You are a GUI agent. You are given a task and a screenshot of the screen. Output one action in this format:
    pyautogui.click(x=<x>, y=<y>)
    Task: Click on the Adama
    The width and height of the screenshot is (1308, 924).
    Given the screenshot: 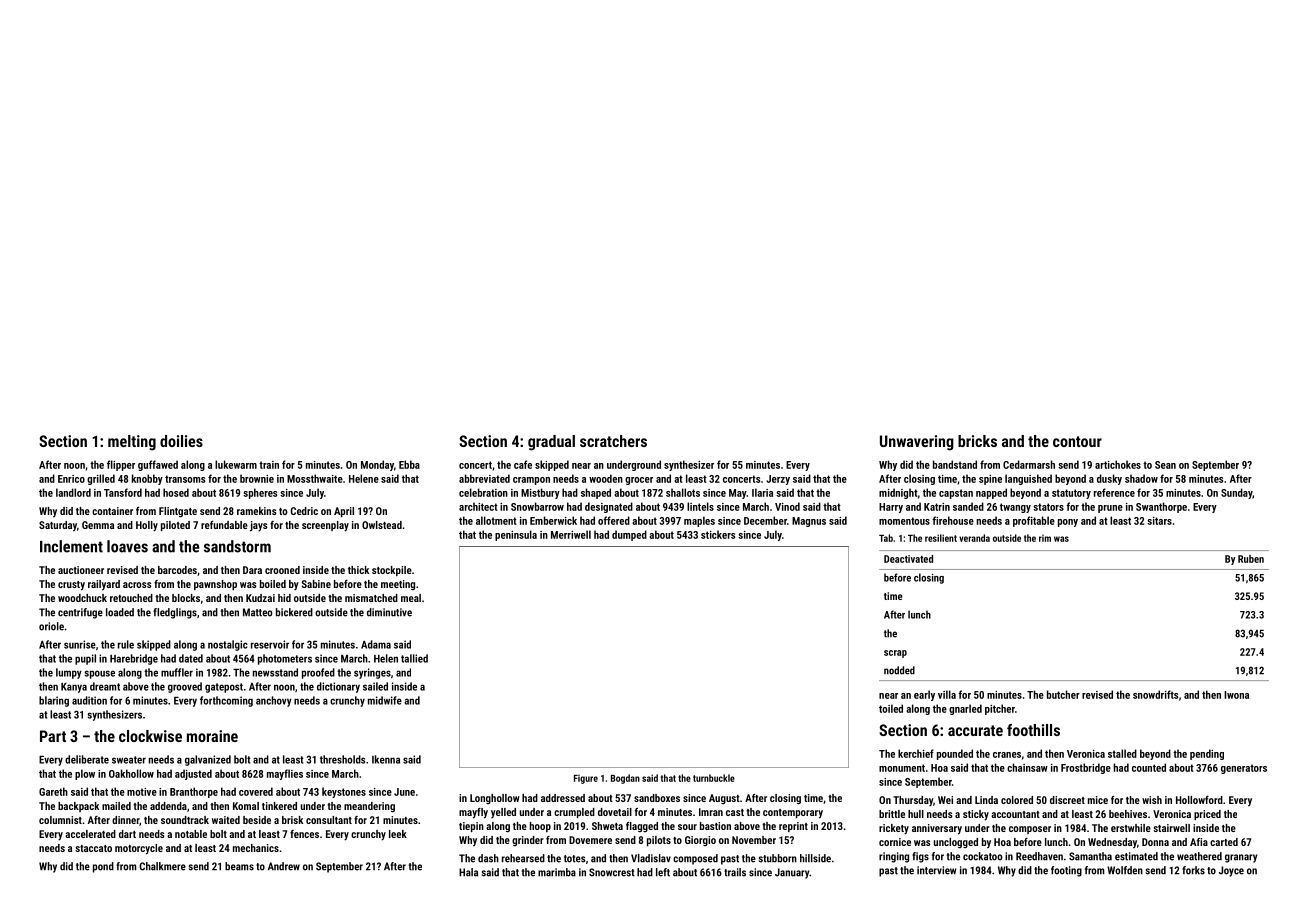 What is the action you would take?
    pyautogui.click(x=376, y=644)
